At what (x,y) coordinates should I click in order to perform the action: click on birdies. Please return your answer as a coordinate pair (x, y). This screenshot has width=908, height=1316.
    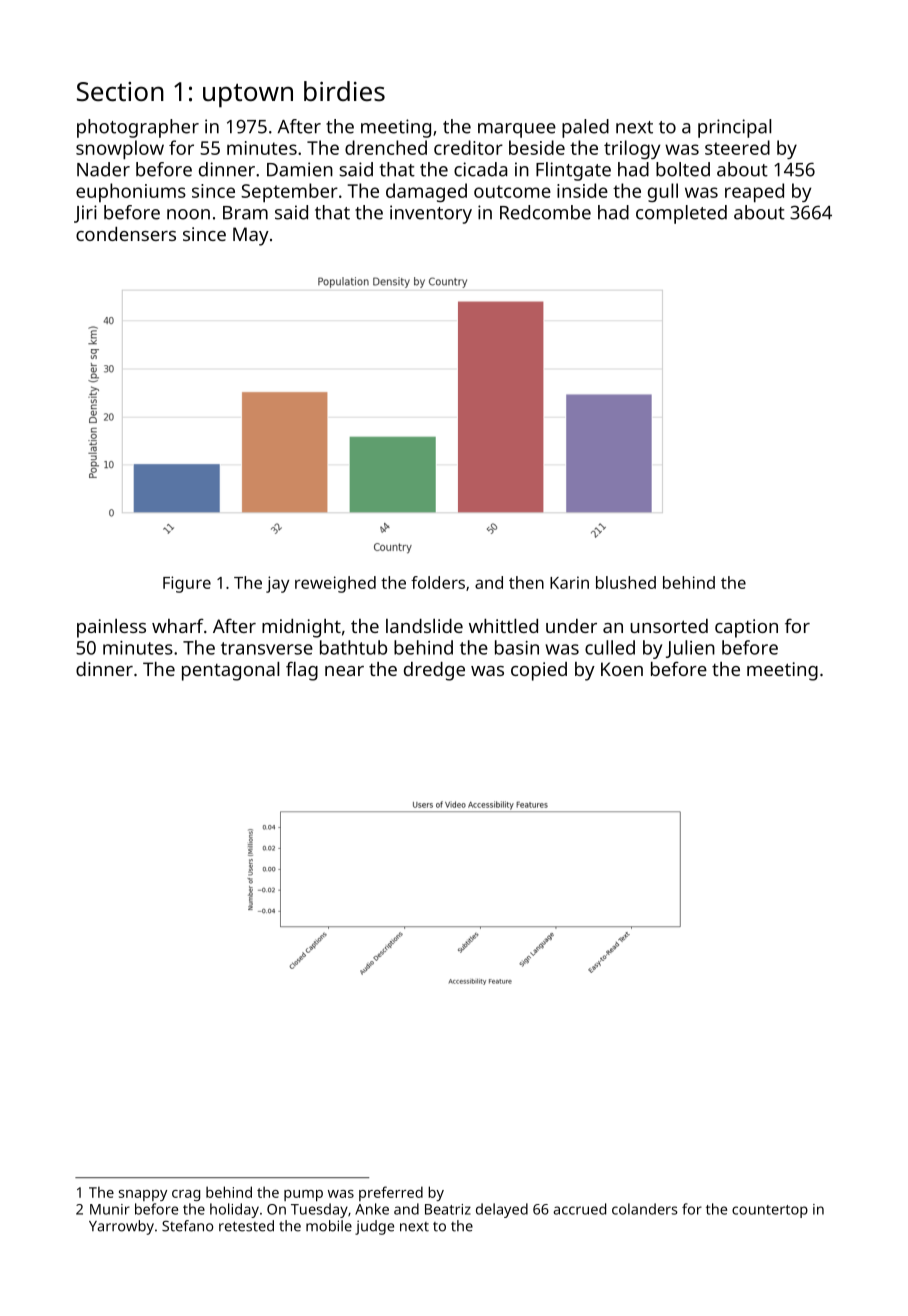
    Looking at the image, I should click on (344, 91).
